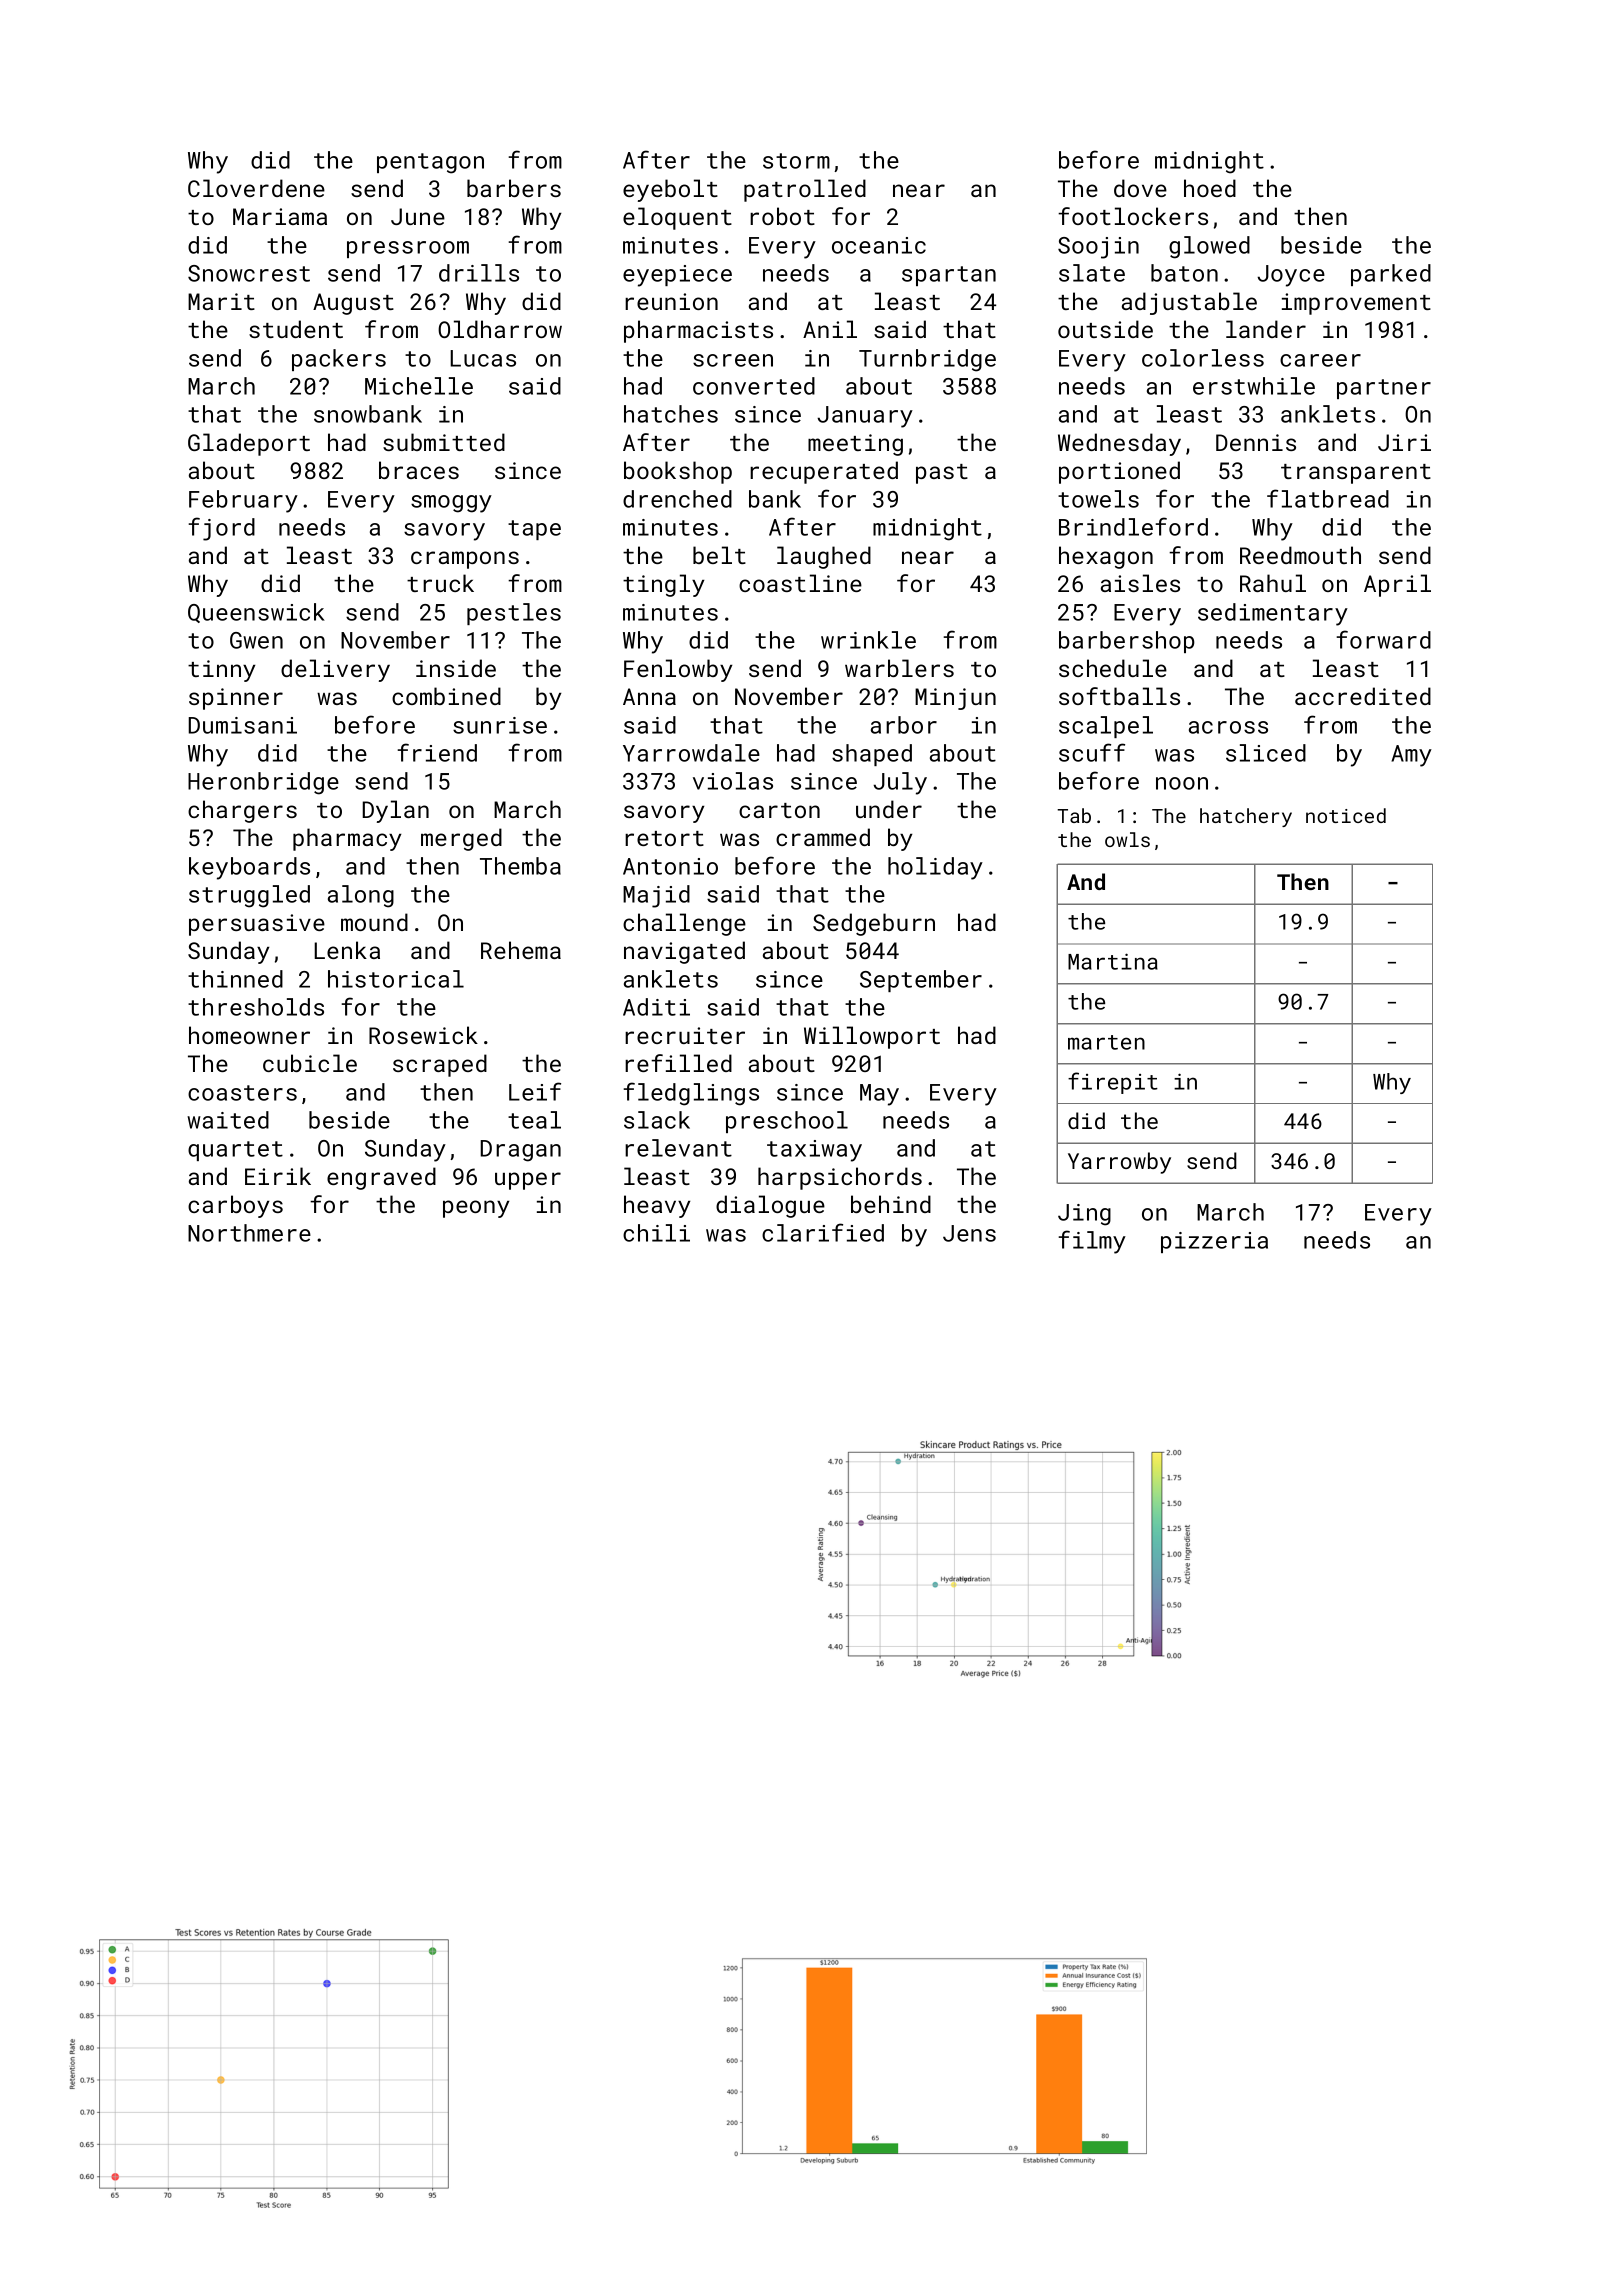 The height and width of the screenshot is (2292, 1620). What do you see at coordinates (678, 670) in the screenshot?
I see `Fenlowby` at bounding box center [678, 670].
